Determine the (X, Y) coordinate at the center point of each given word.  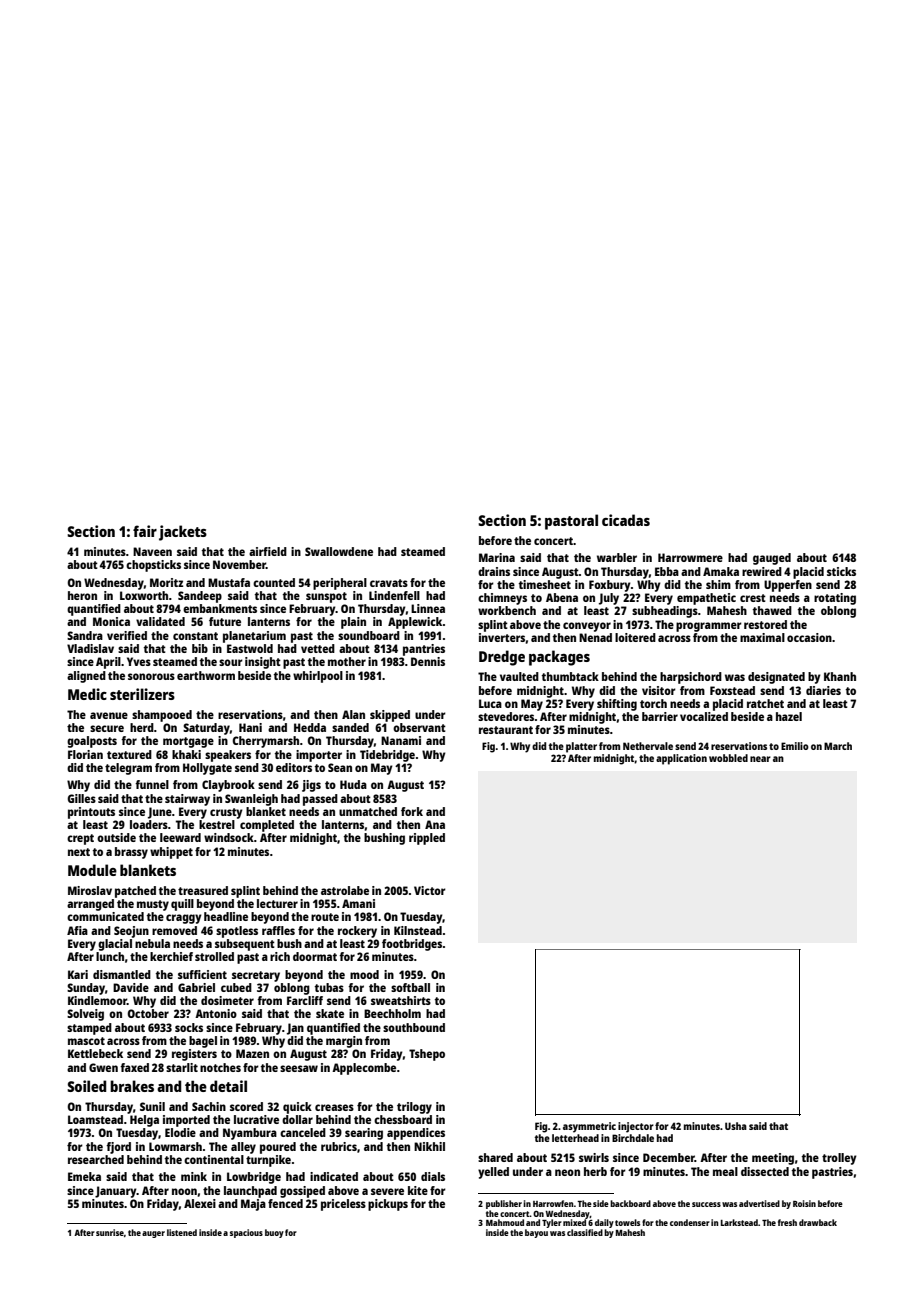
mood (364, 974)
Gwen (103, 1067)
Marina (497, 557)
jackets (183, 533)
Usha (736, 1126)
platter (581, 747)
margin (344, 1042)
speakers (228, 756)
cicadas (626, 520)
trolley (839, 1159)
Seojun (131, 932)
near (760, 759)
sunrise (110, 1232)
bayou (536, 1233)
